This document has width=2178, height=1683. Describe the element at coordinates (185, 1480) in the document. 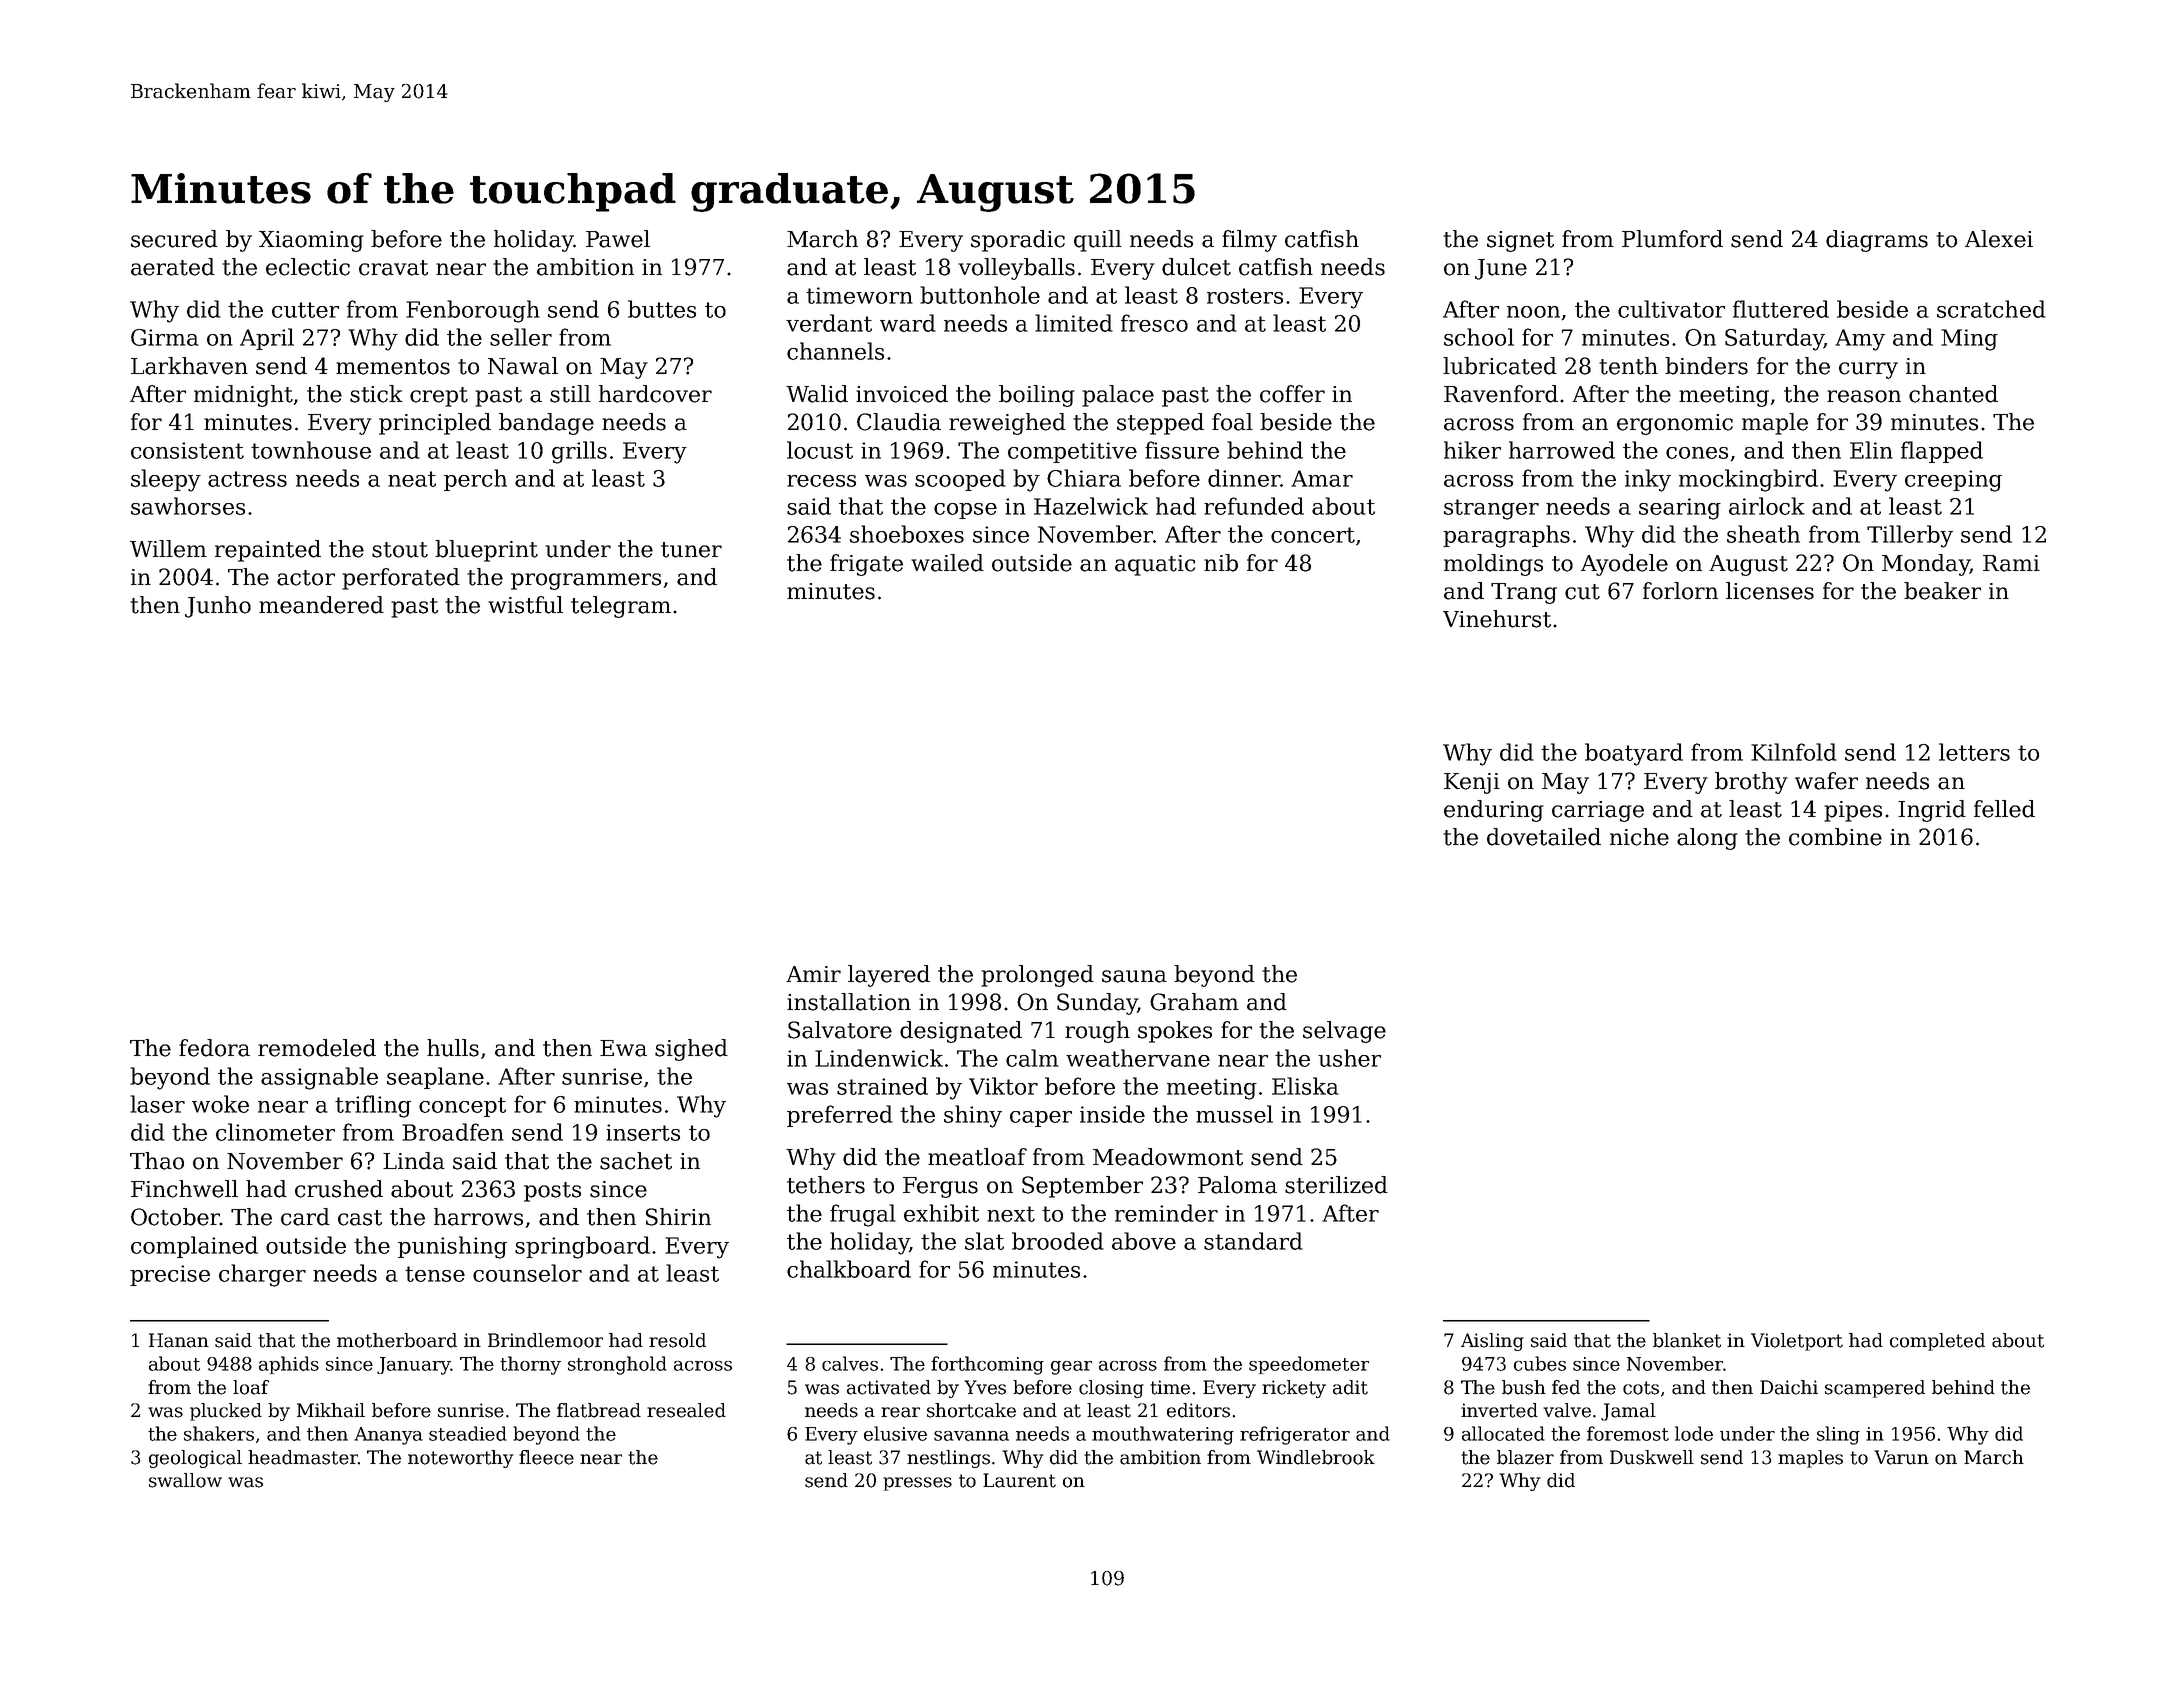

I see `swallow` at that location.
